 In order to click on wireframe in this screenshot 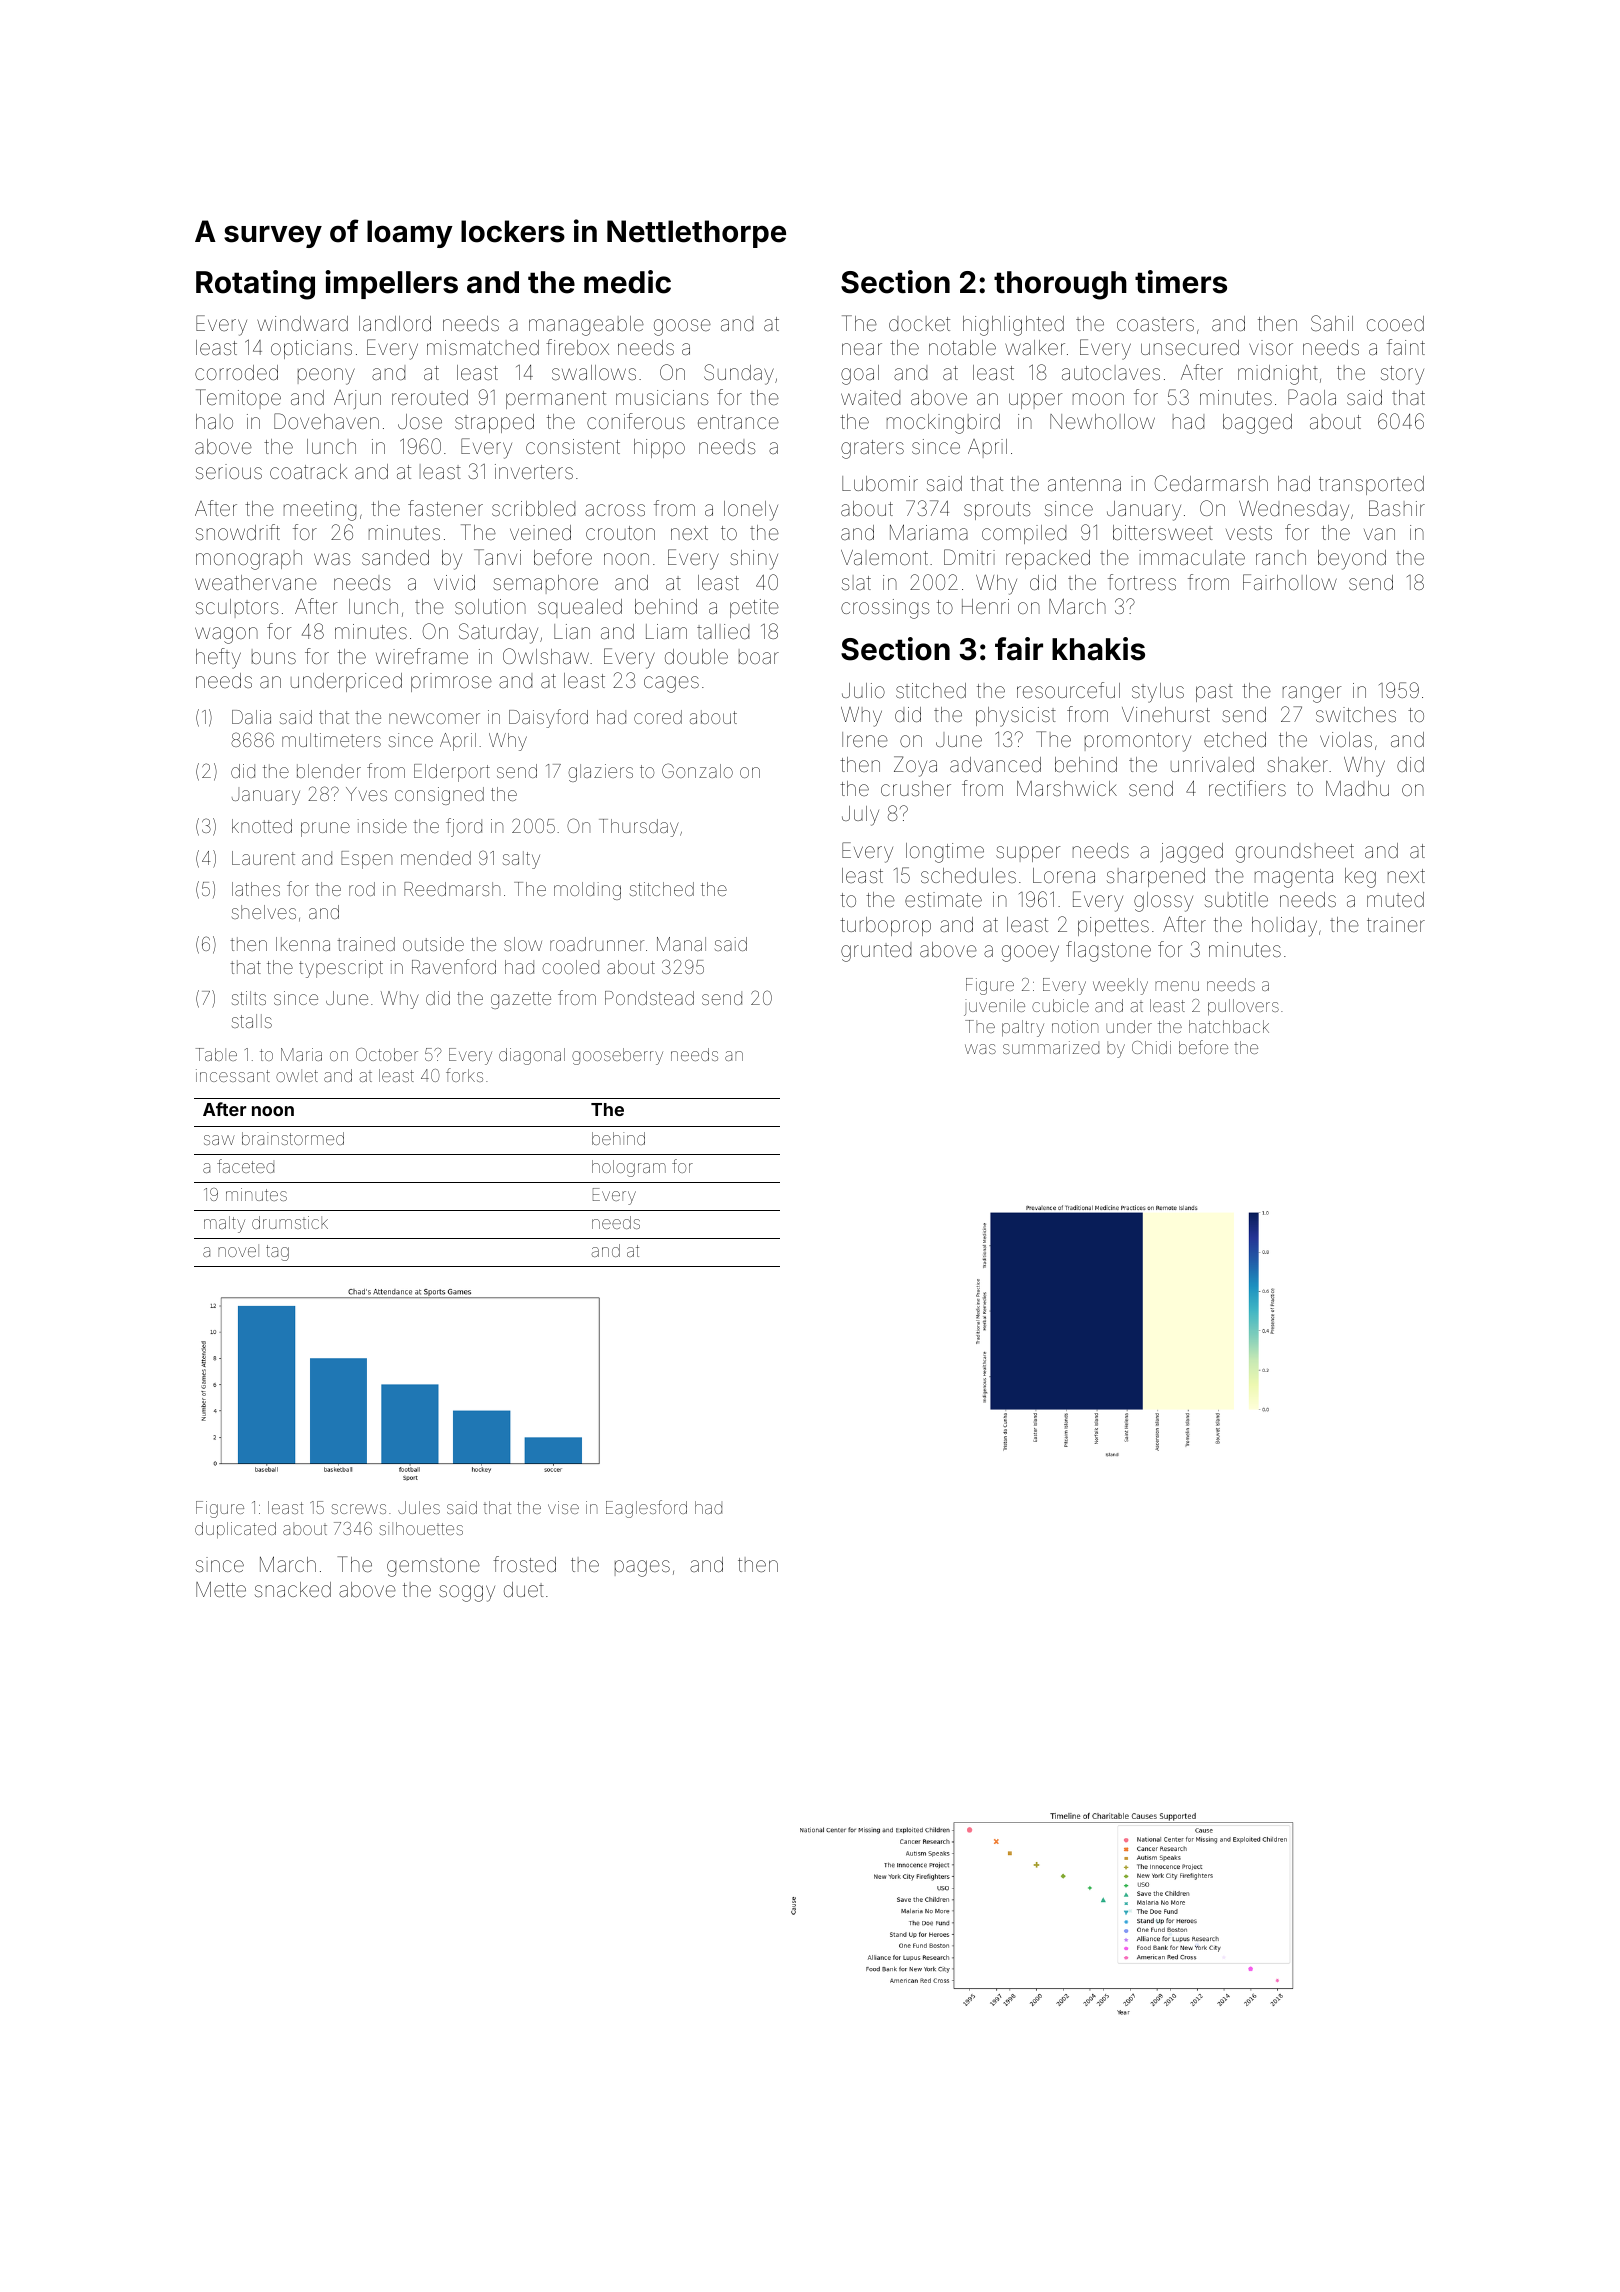, I will do `click(422, 656)`.
